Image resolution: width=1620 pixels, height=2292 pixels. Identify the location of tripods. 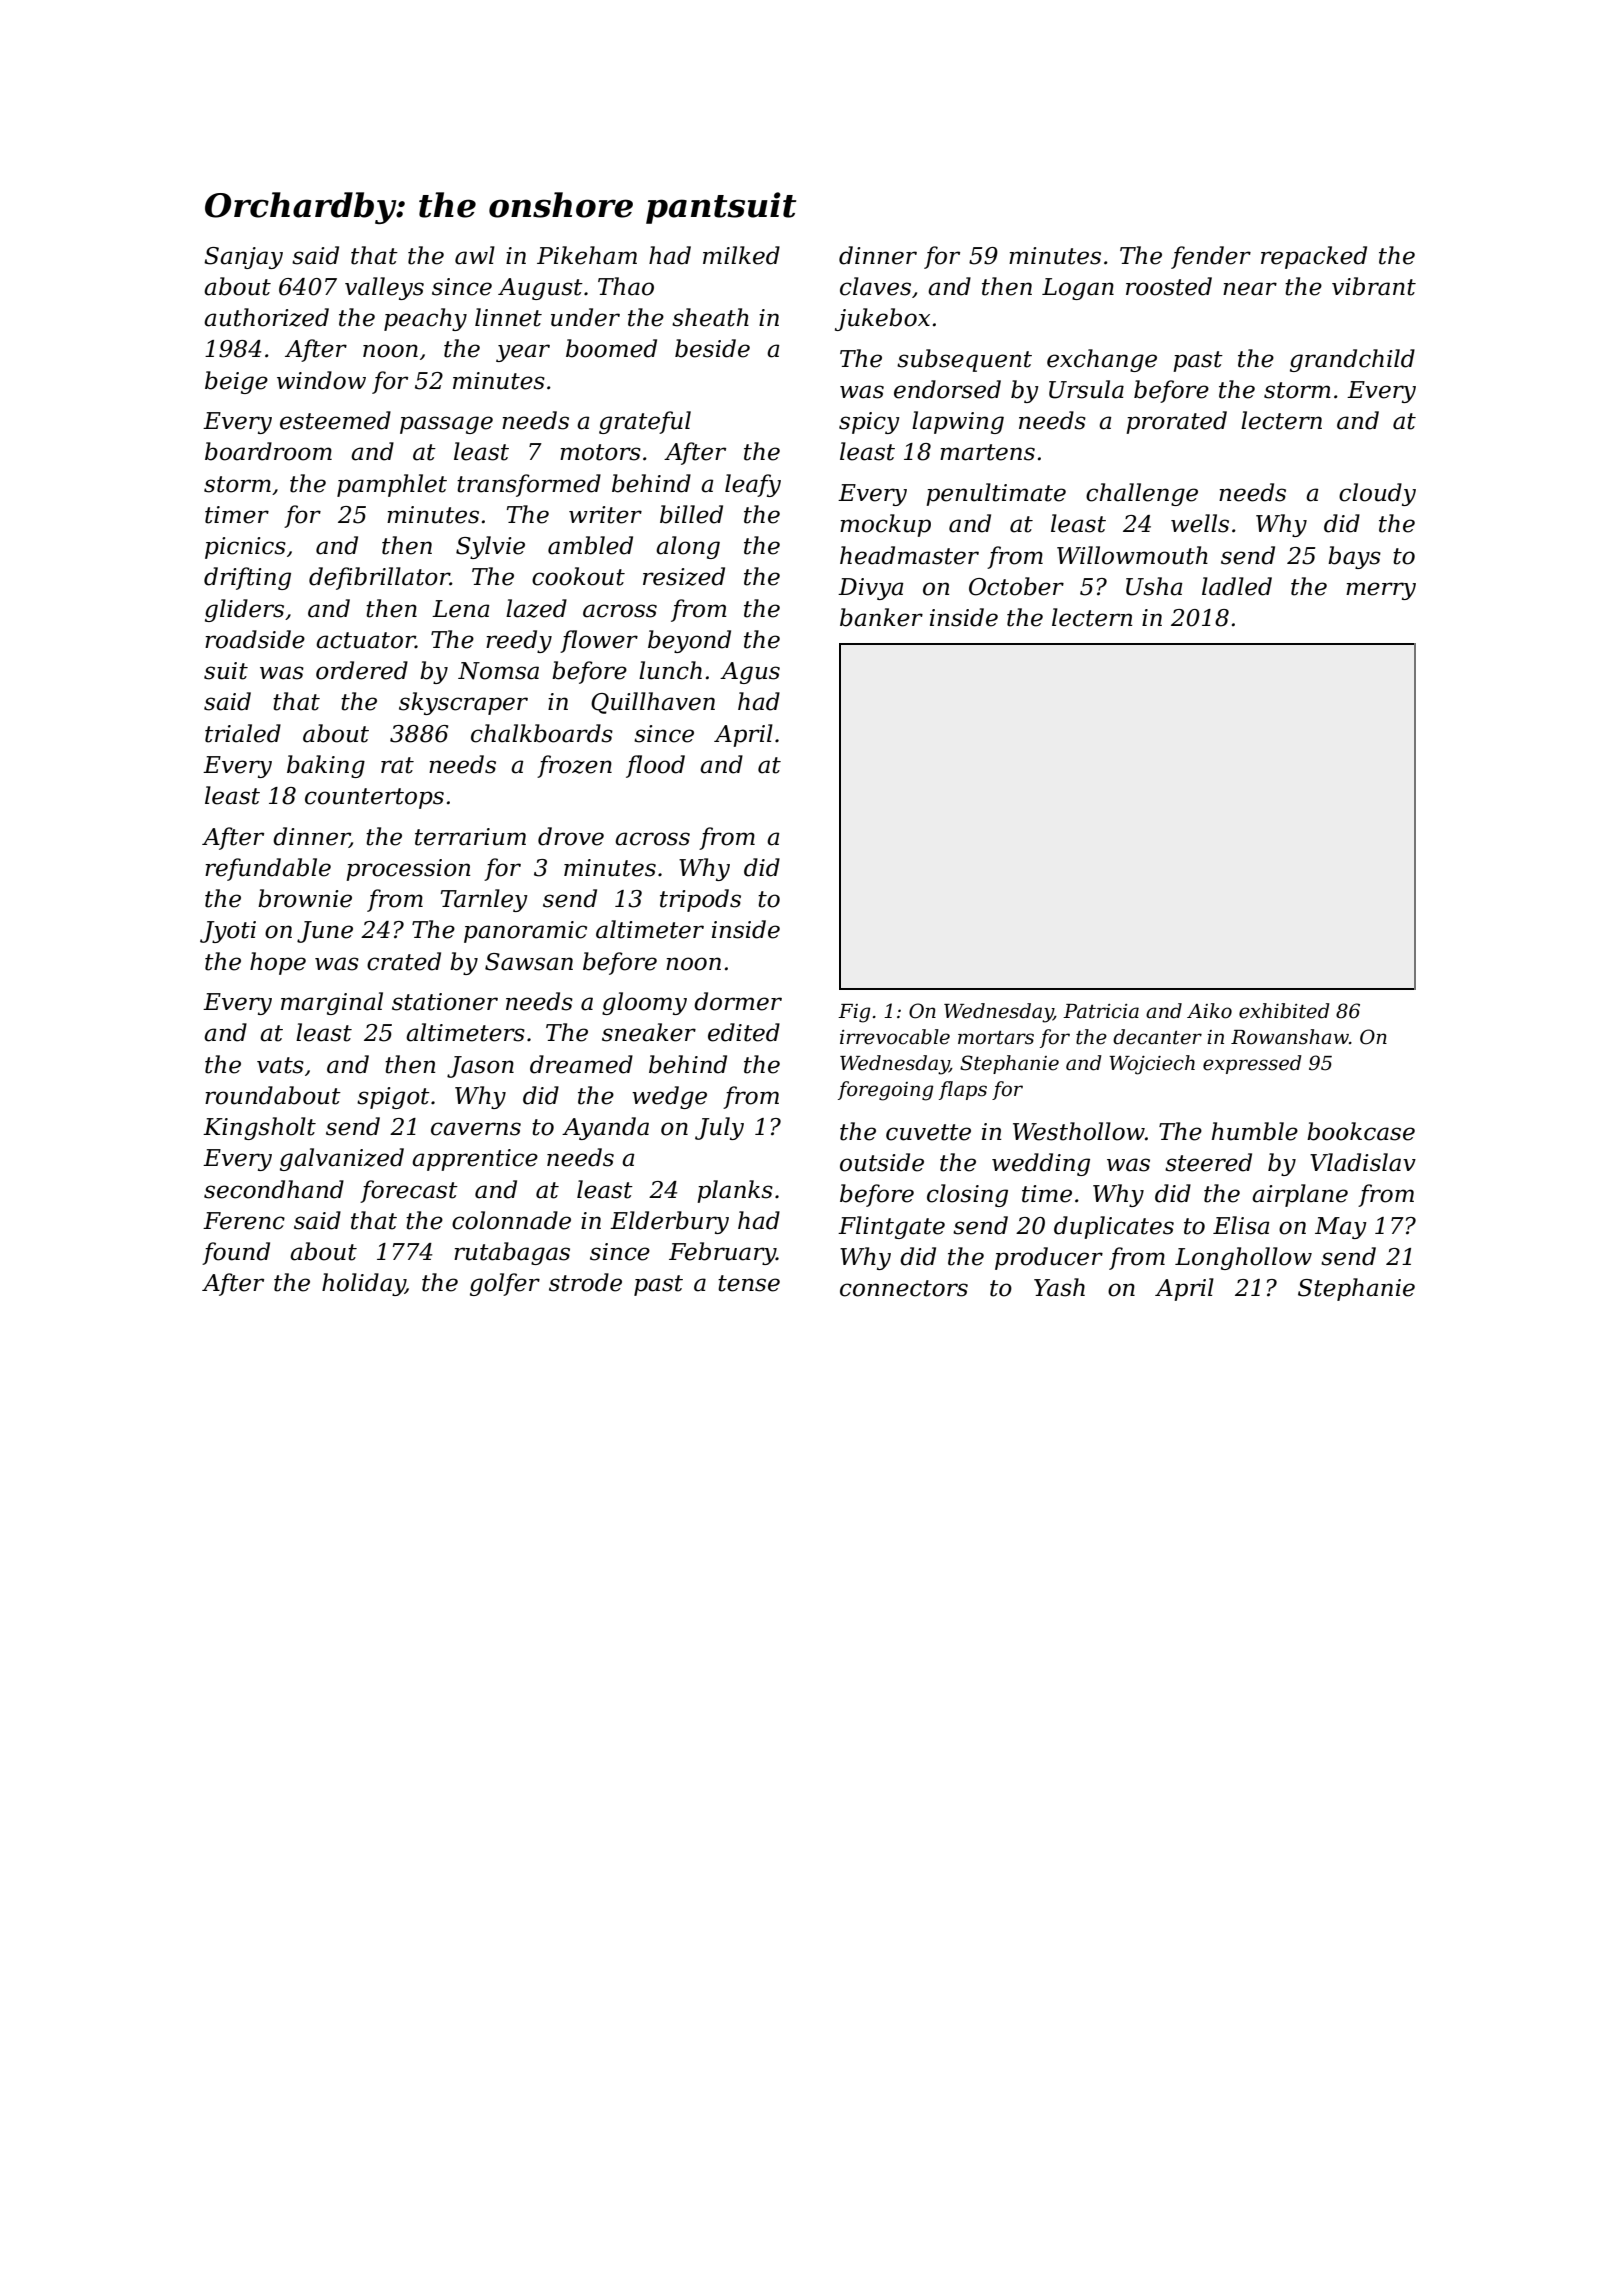
(700, 900).
